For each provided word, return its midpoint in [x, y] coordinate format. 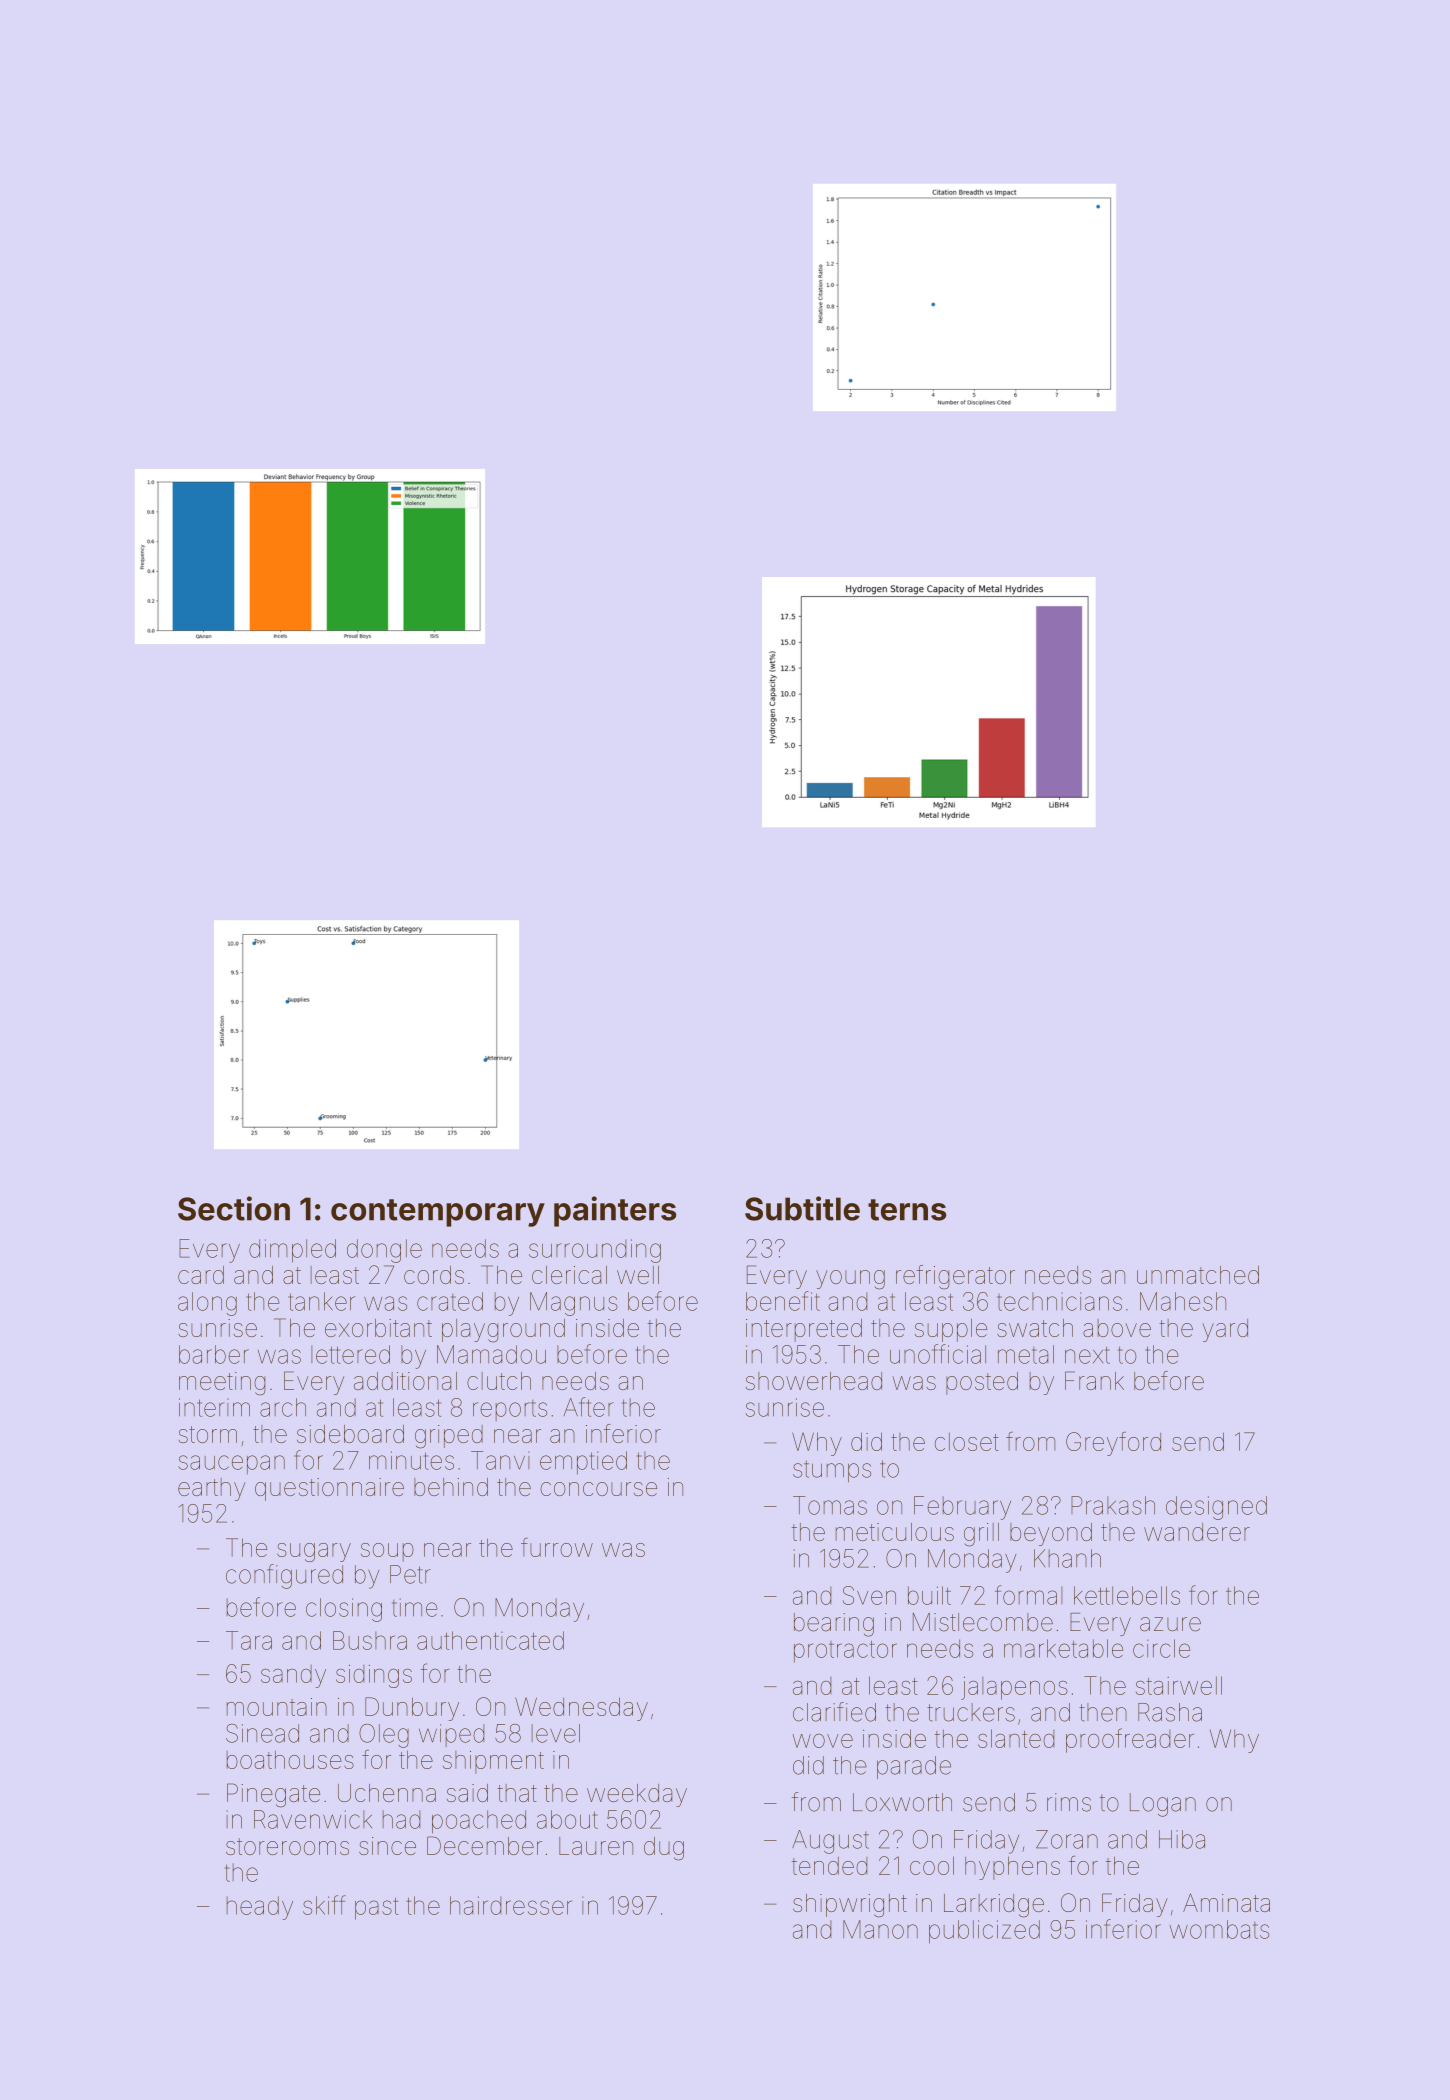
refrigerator [955, 1277]
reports [510, 1410]
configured [284, 1576]
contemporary [438, 1213]
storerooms [287, 1846]
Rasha [1170, 1712]
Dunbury [412, 1709]
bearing [834, 1625]
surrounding [595, 1251]
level [556, 1733]
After [589, 1407]
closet [967, 1442]
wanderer [1197, 1532]
